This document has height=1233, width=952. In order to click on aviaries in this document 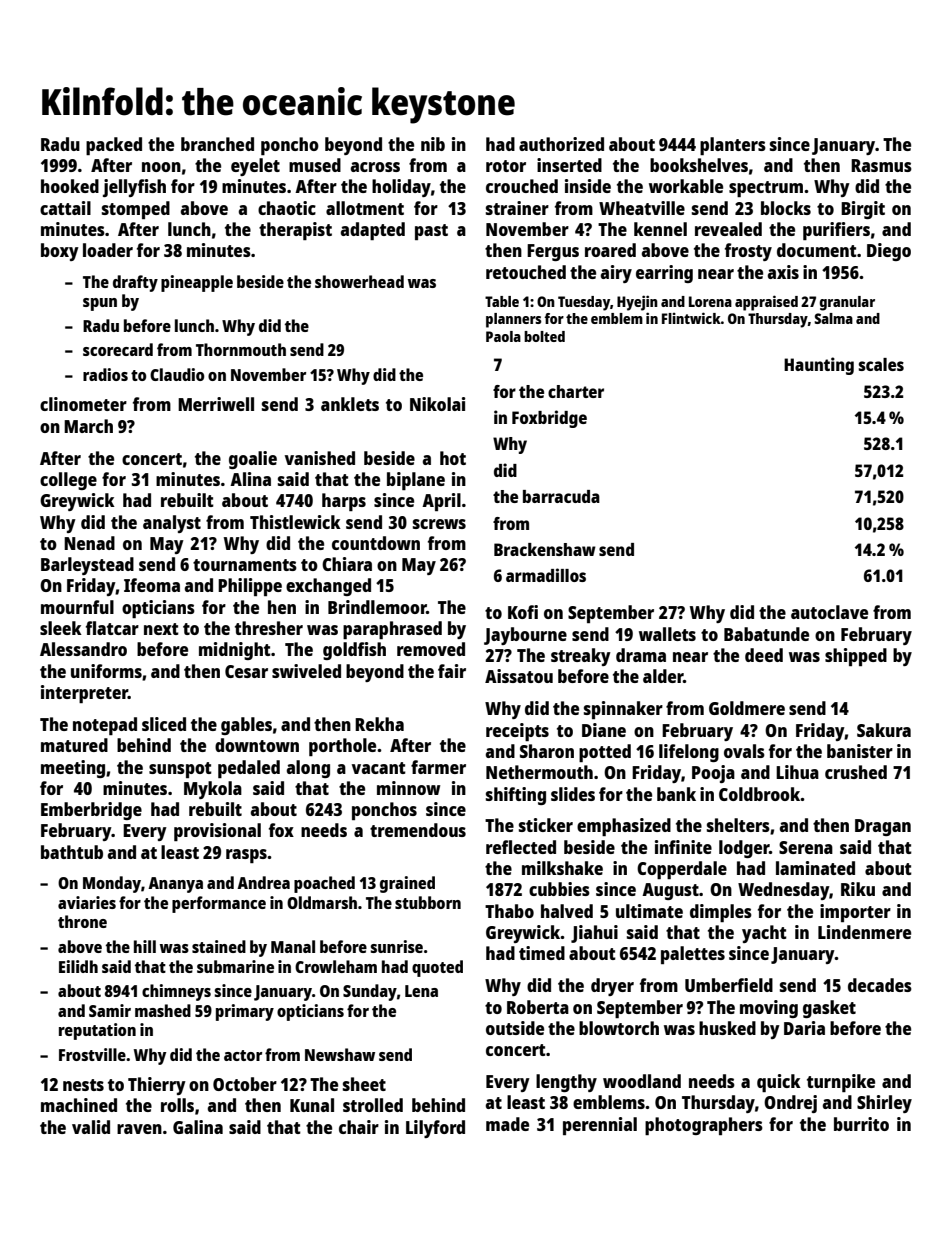, I will do `click(87, 902)`.
